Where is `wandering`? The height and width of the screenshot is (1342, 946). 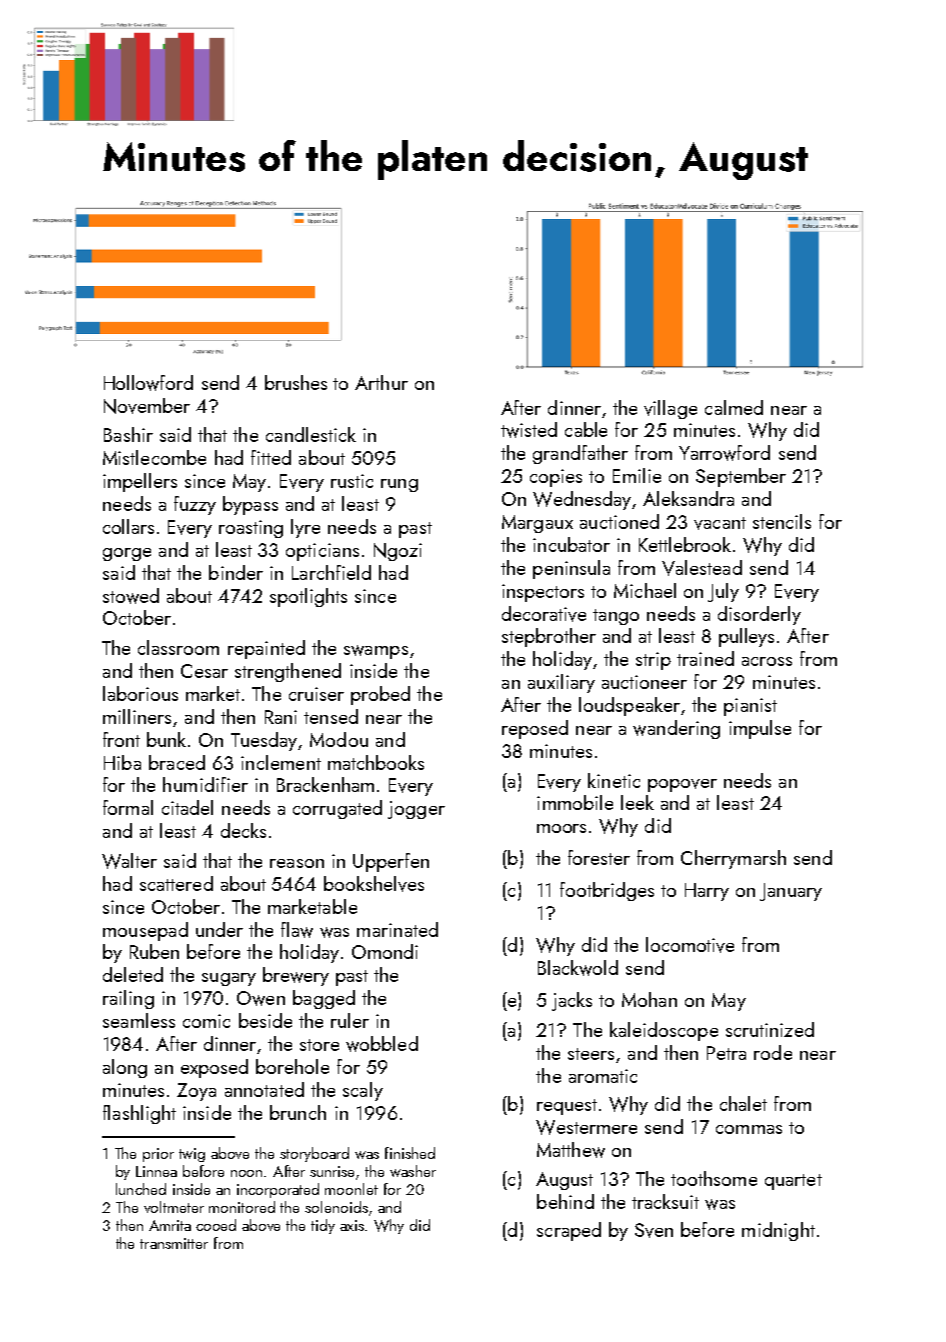
wandering is located at coordinates (676, 729).
